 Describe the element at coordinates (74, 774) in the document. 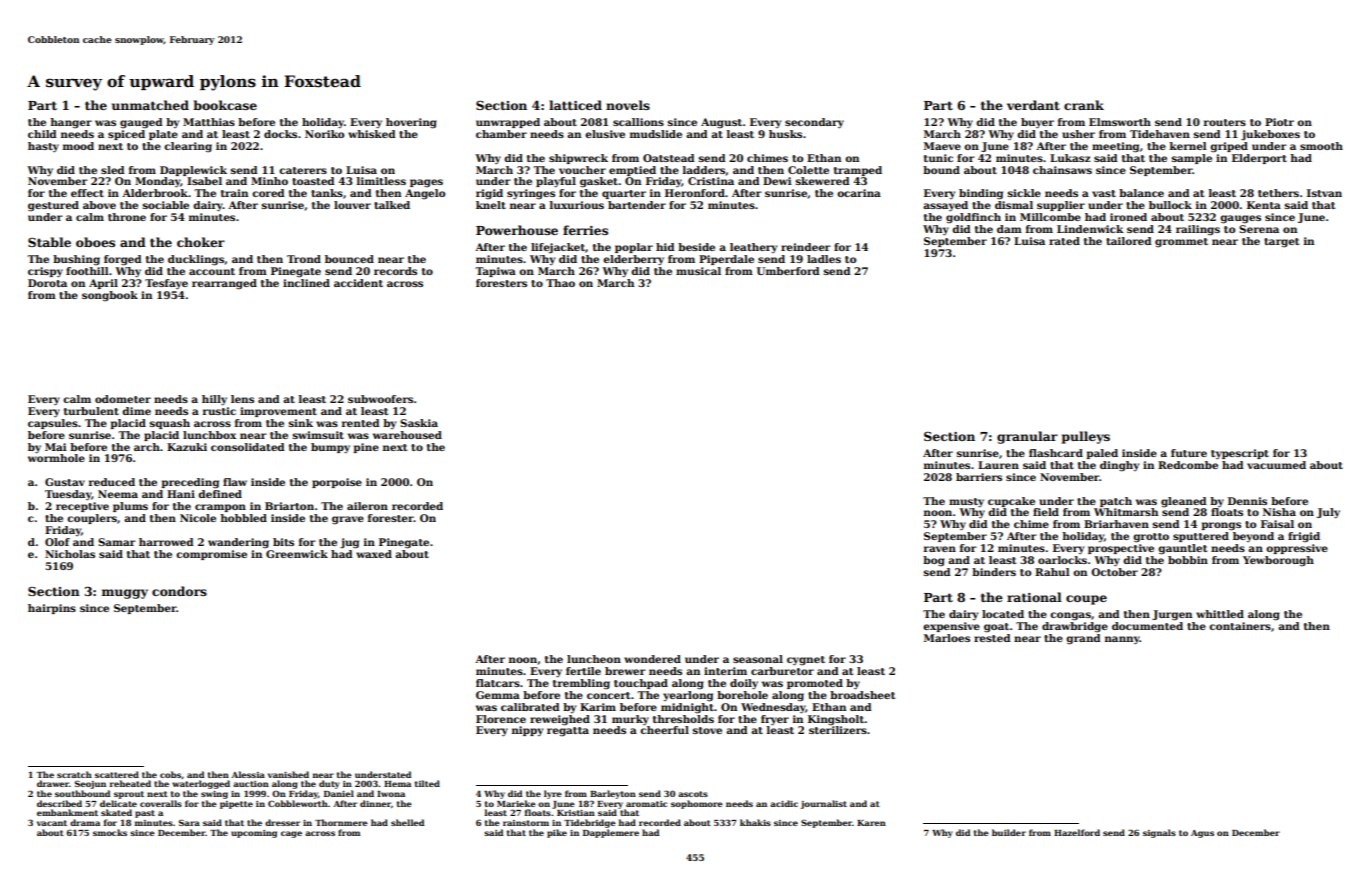

I see `scratch` at that location.
